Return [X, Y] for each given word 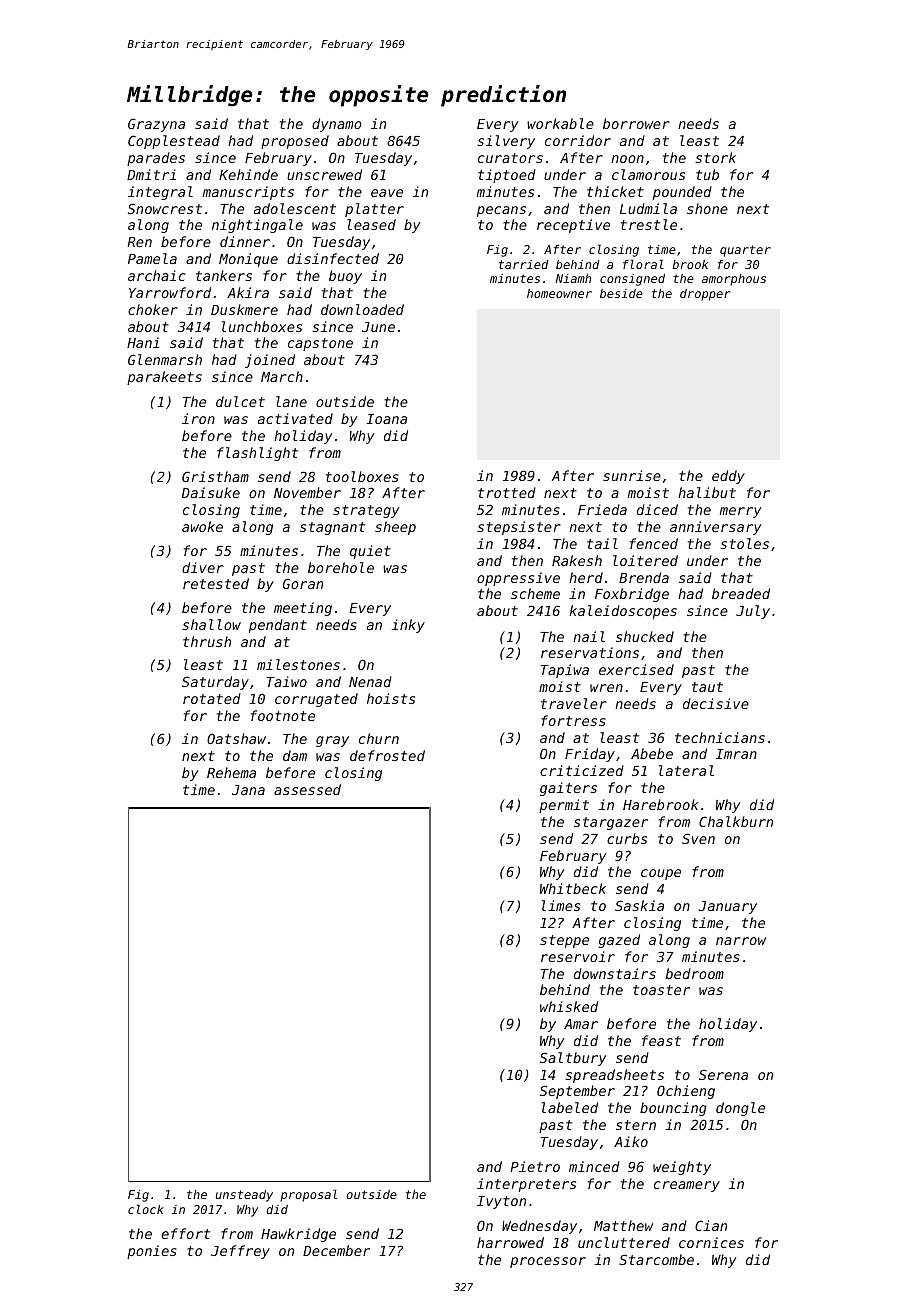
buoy [345, 277]
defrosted [387, 755]
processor [548, 1262]
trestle [649, 224]
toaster [661, 990]
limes [561, 905]
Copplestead [174, 142]
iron [198, 418]
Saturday [215, 683]
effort [185, 1233]
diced [657, 509]
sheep [395, 528]
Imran [736, 754]
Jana [248, 790]
